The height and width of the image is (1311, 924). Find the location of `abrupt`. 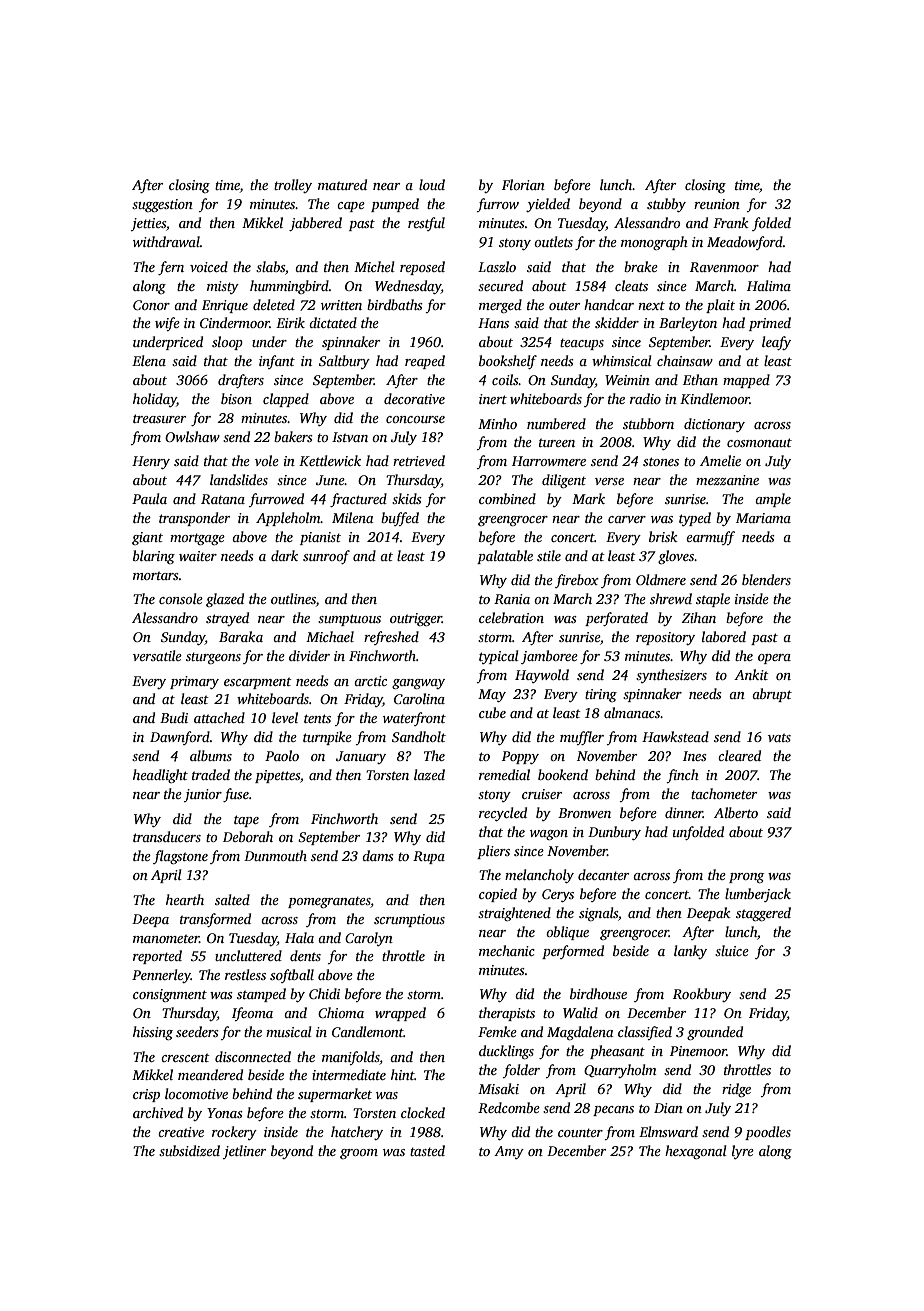

abrupt is located at coordinates (772, 695).
